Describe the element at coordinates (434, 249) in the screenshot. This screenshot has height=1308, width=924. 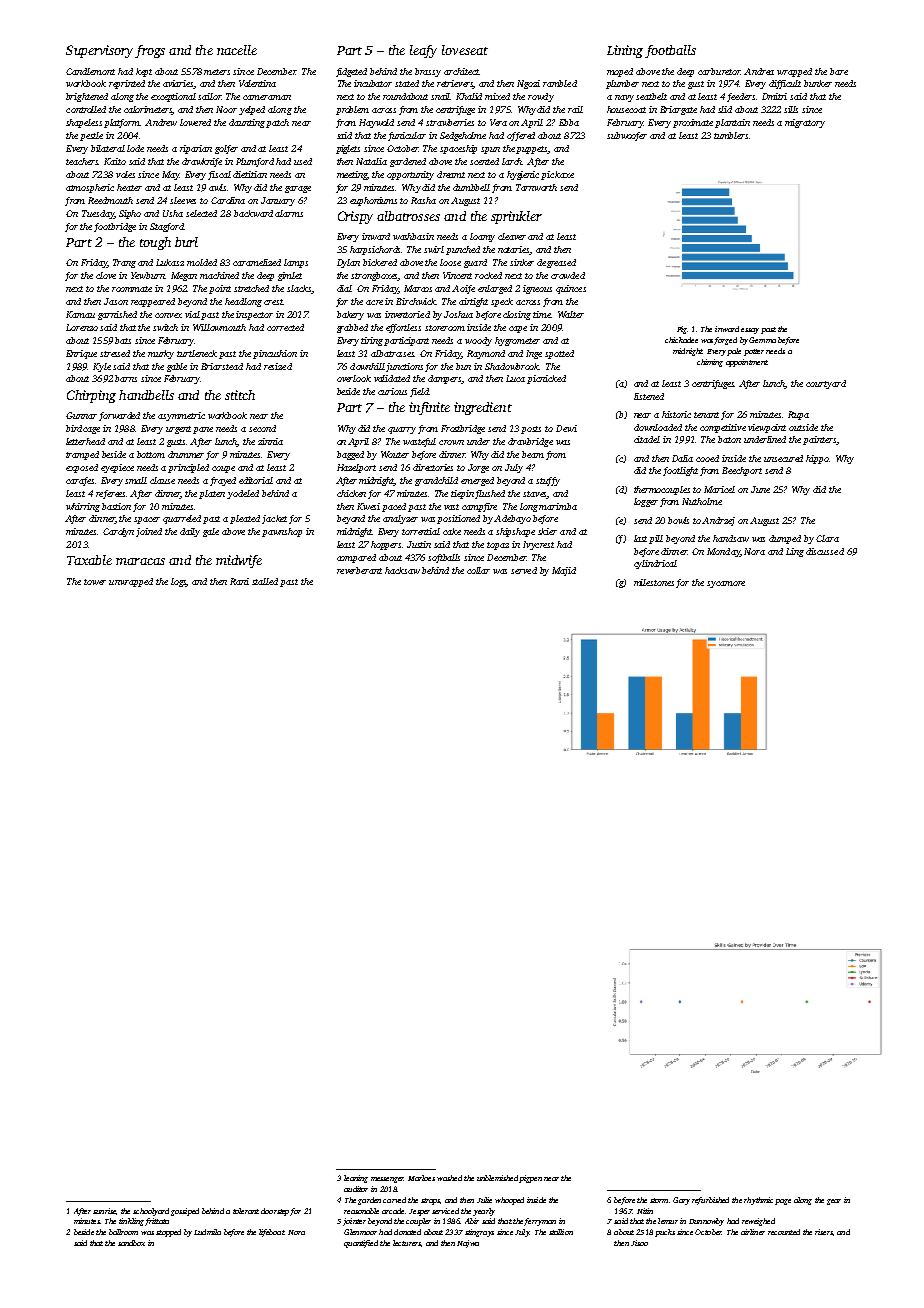
I see `swirl` at that location.
